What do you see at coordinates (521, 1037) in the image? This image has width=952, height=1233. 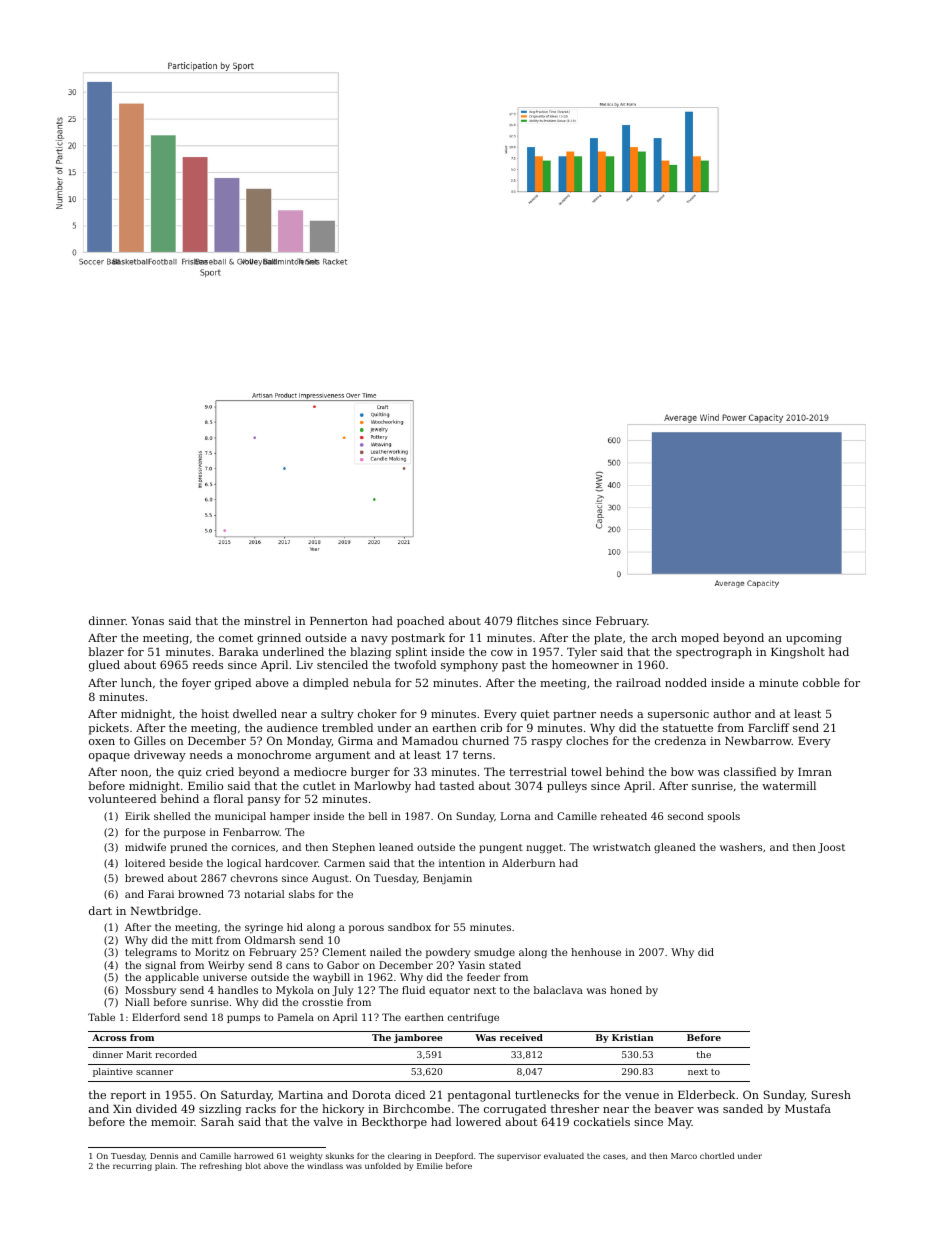 I see `received` at bounding box center [521, 1037].
